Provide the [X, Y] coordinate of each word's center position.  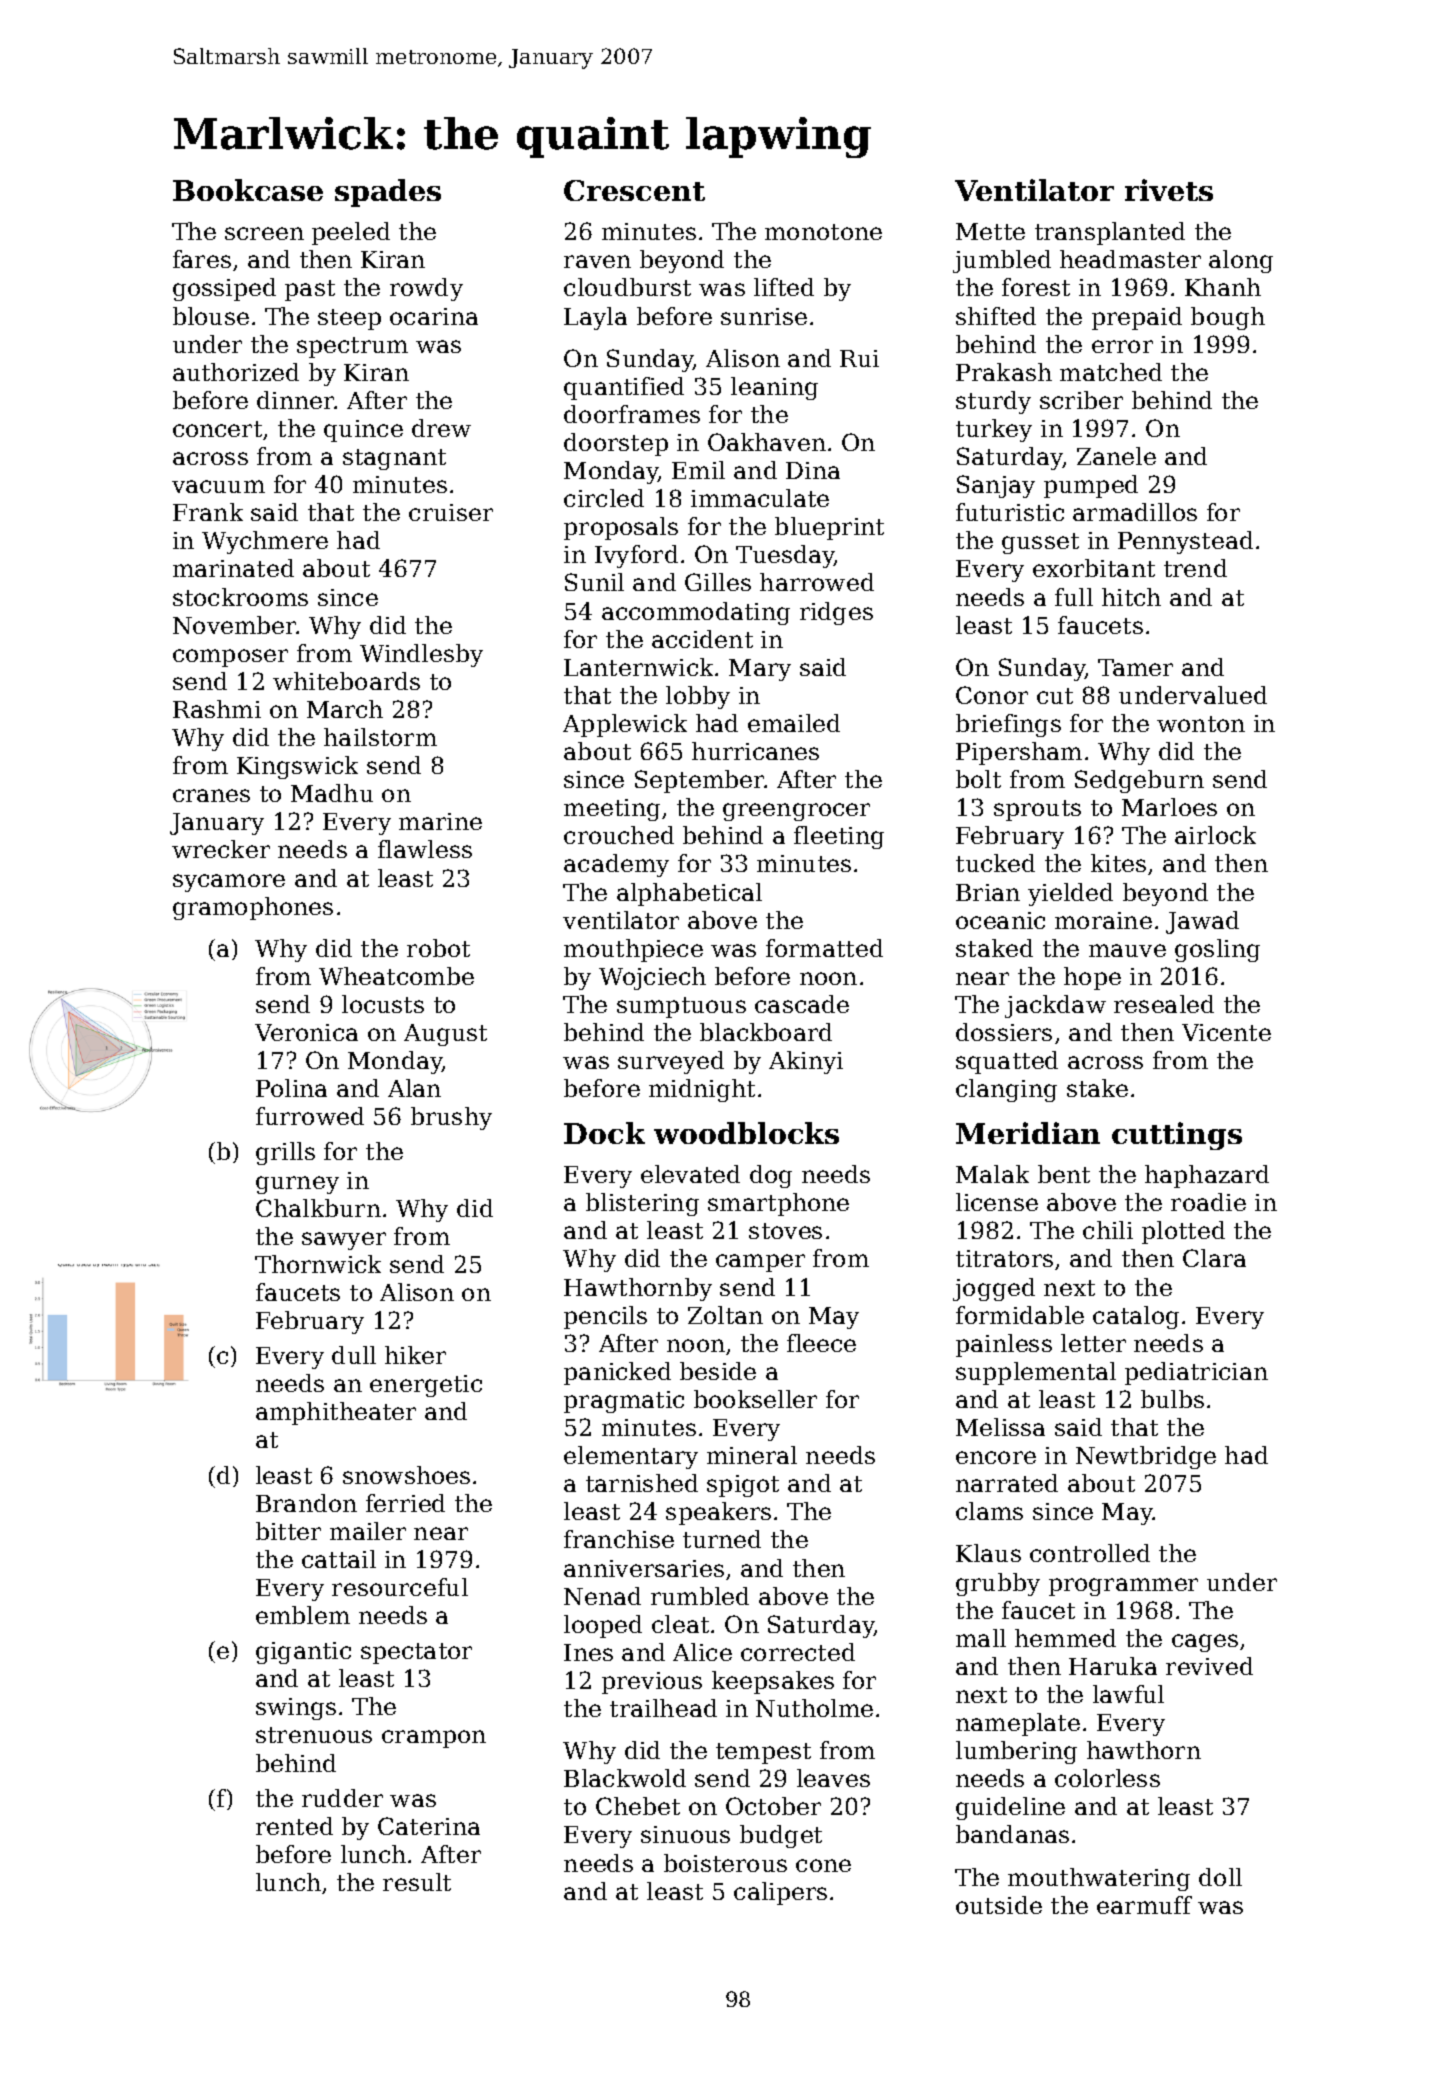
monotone [823, 232]
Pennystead [1185, 542]
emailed [794, 723]
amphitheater [336, 1413]
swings [296, 1709]
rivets [1169, 190]
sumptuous [681, 1007]
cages [1205, 1643]
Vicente [1226, 1032]
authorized [236, 372]
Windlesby [421, 655]
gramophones [253, 908]
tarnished [642, 1483]
